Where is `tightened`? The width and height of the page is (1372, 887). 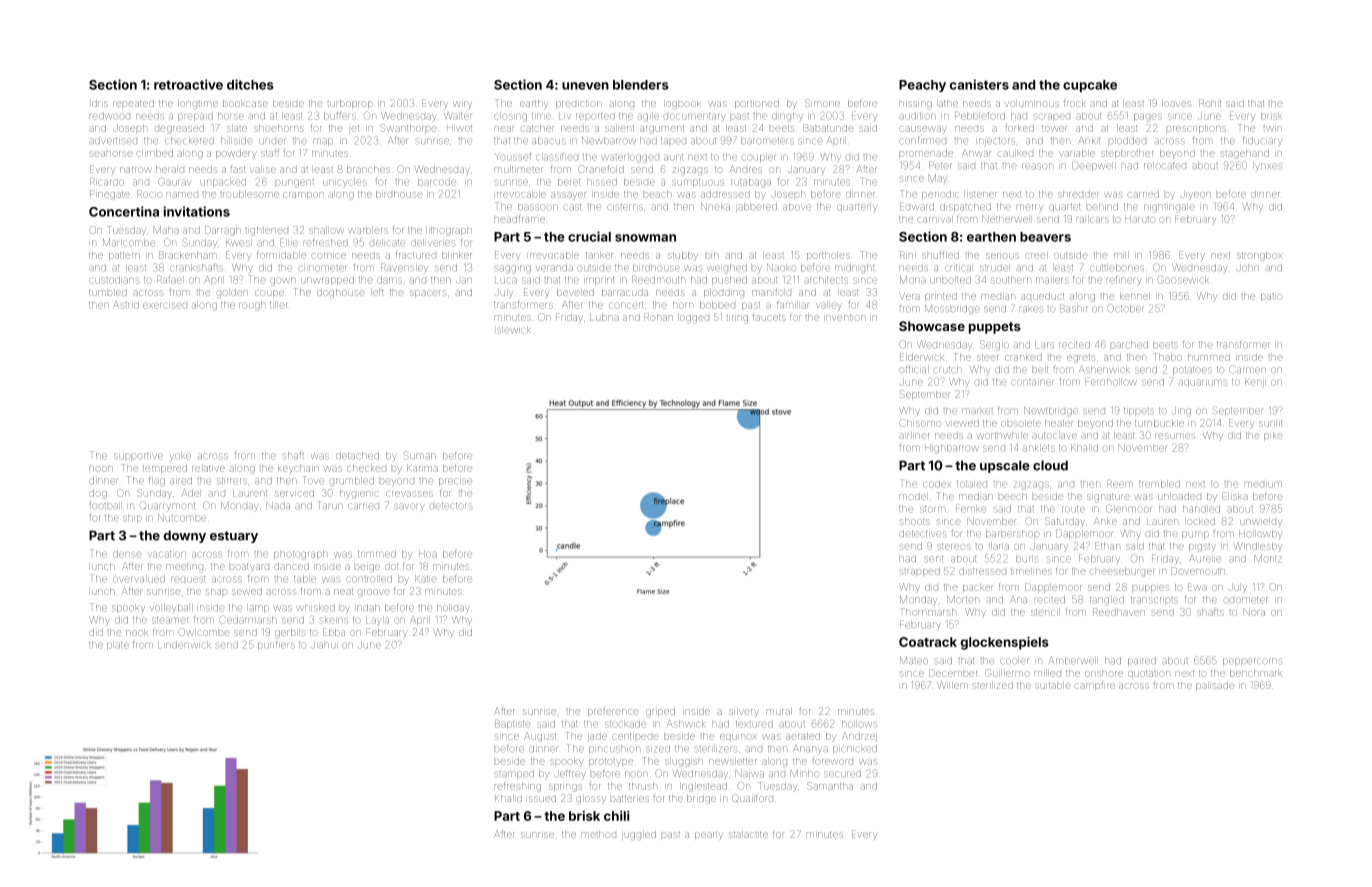
tightened is located at coordinates (267, 231).
